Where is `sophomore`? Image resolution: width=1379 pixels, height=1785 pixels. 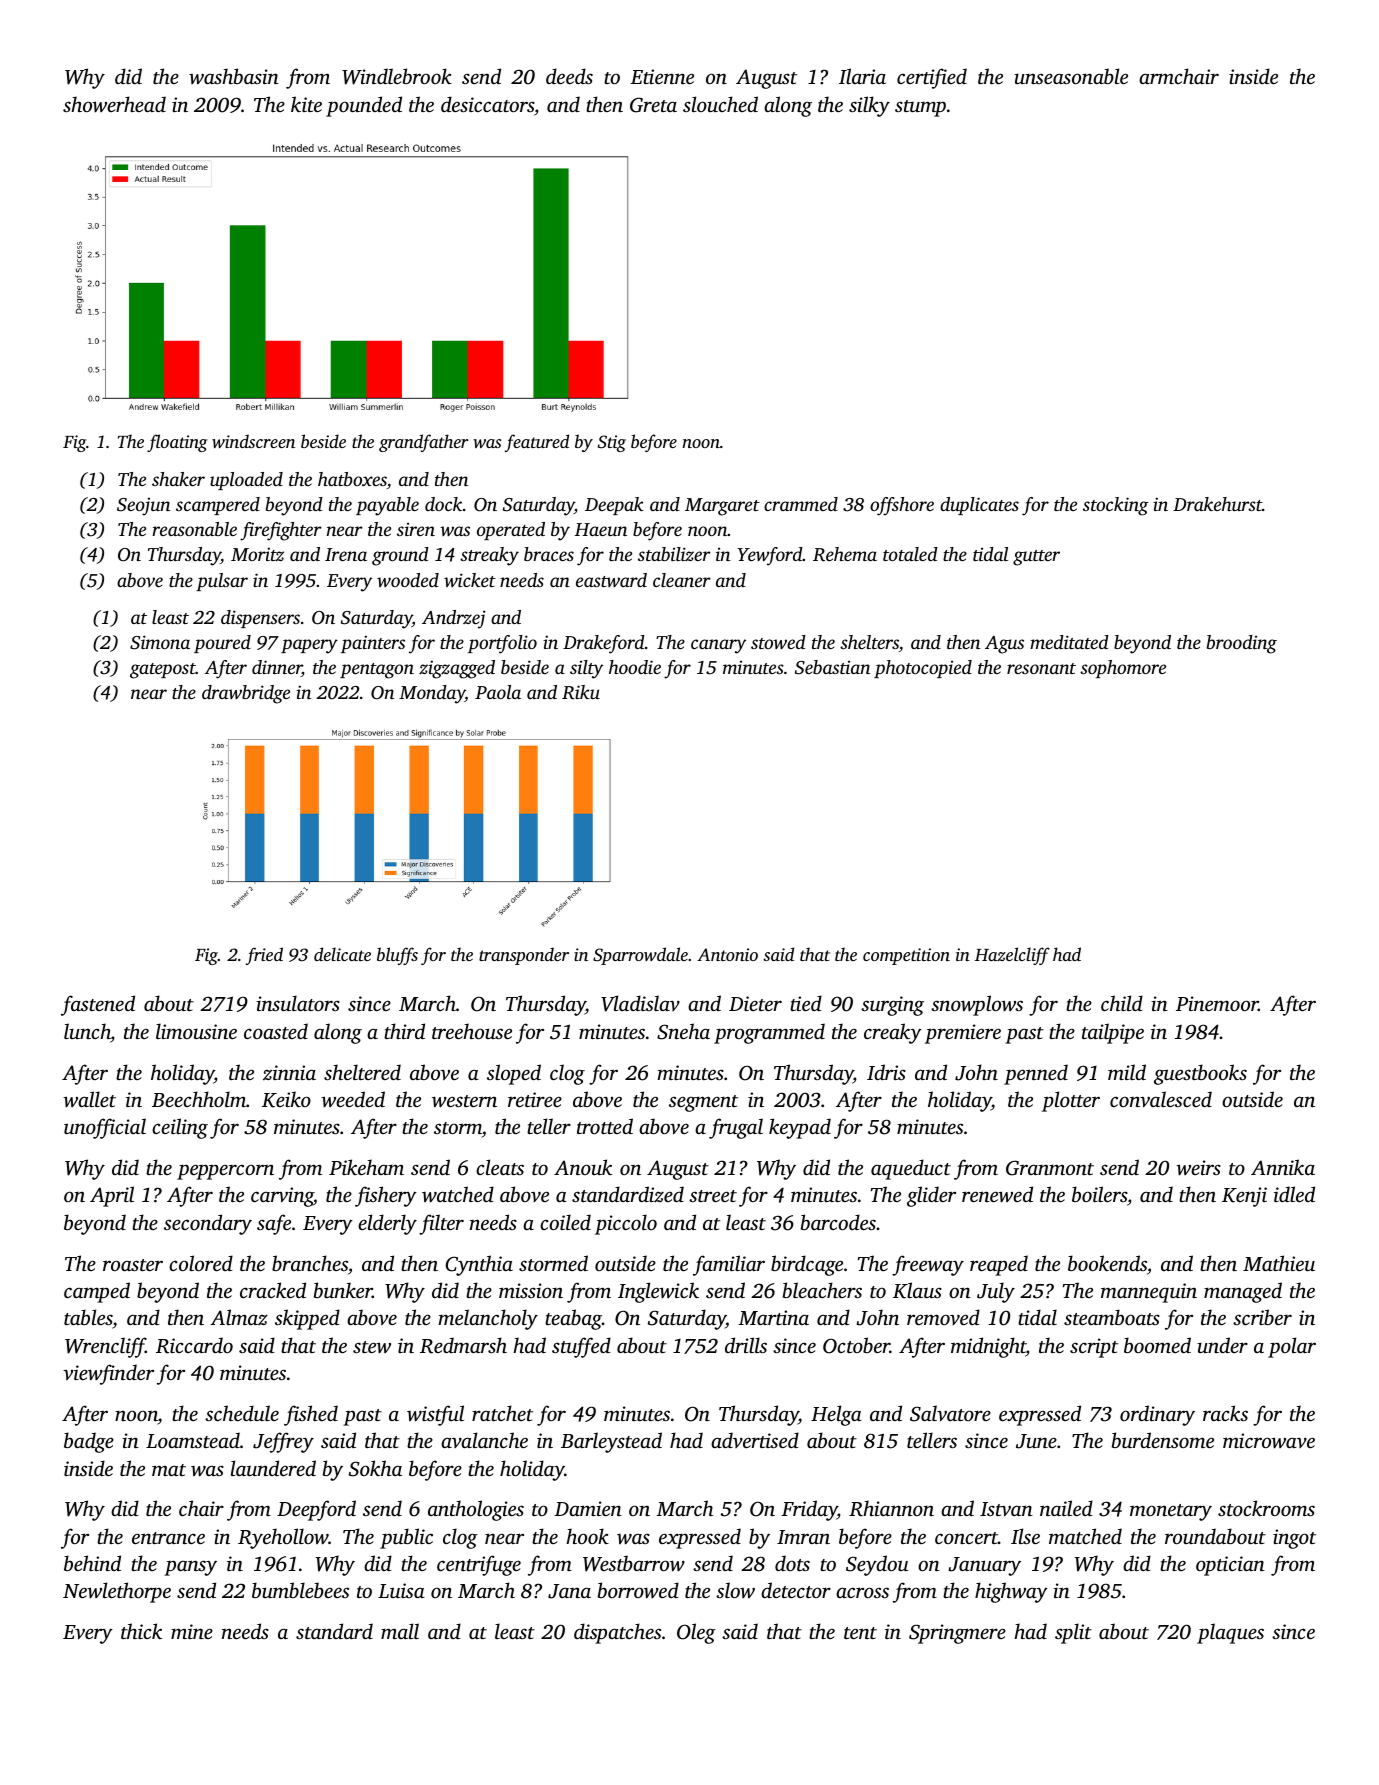
sophomore is located at coordinates (1123, 669).
